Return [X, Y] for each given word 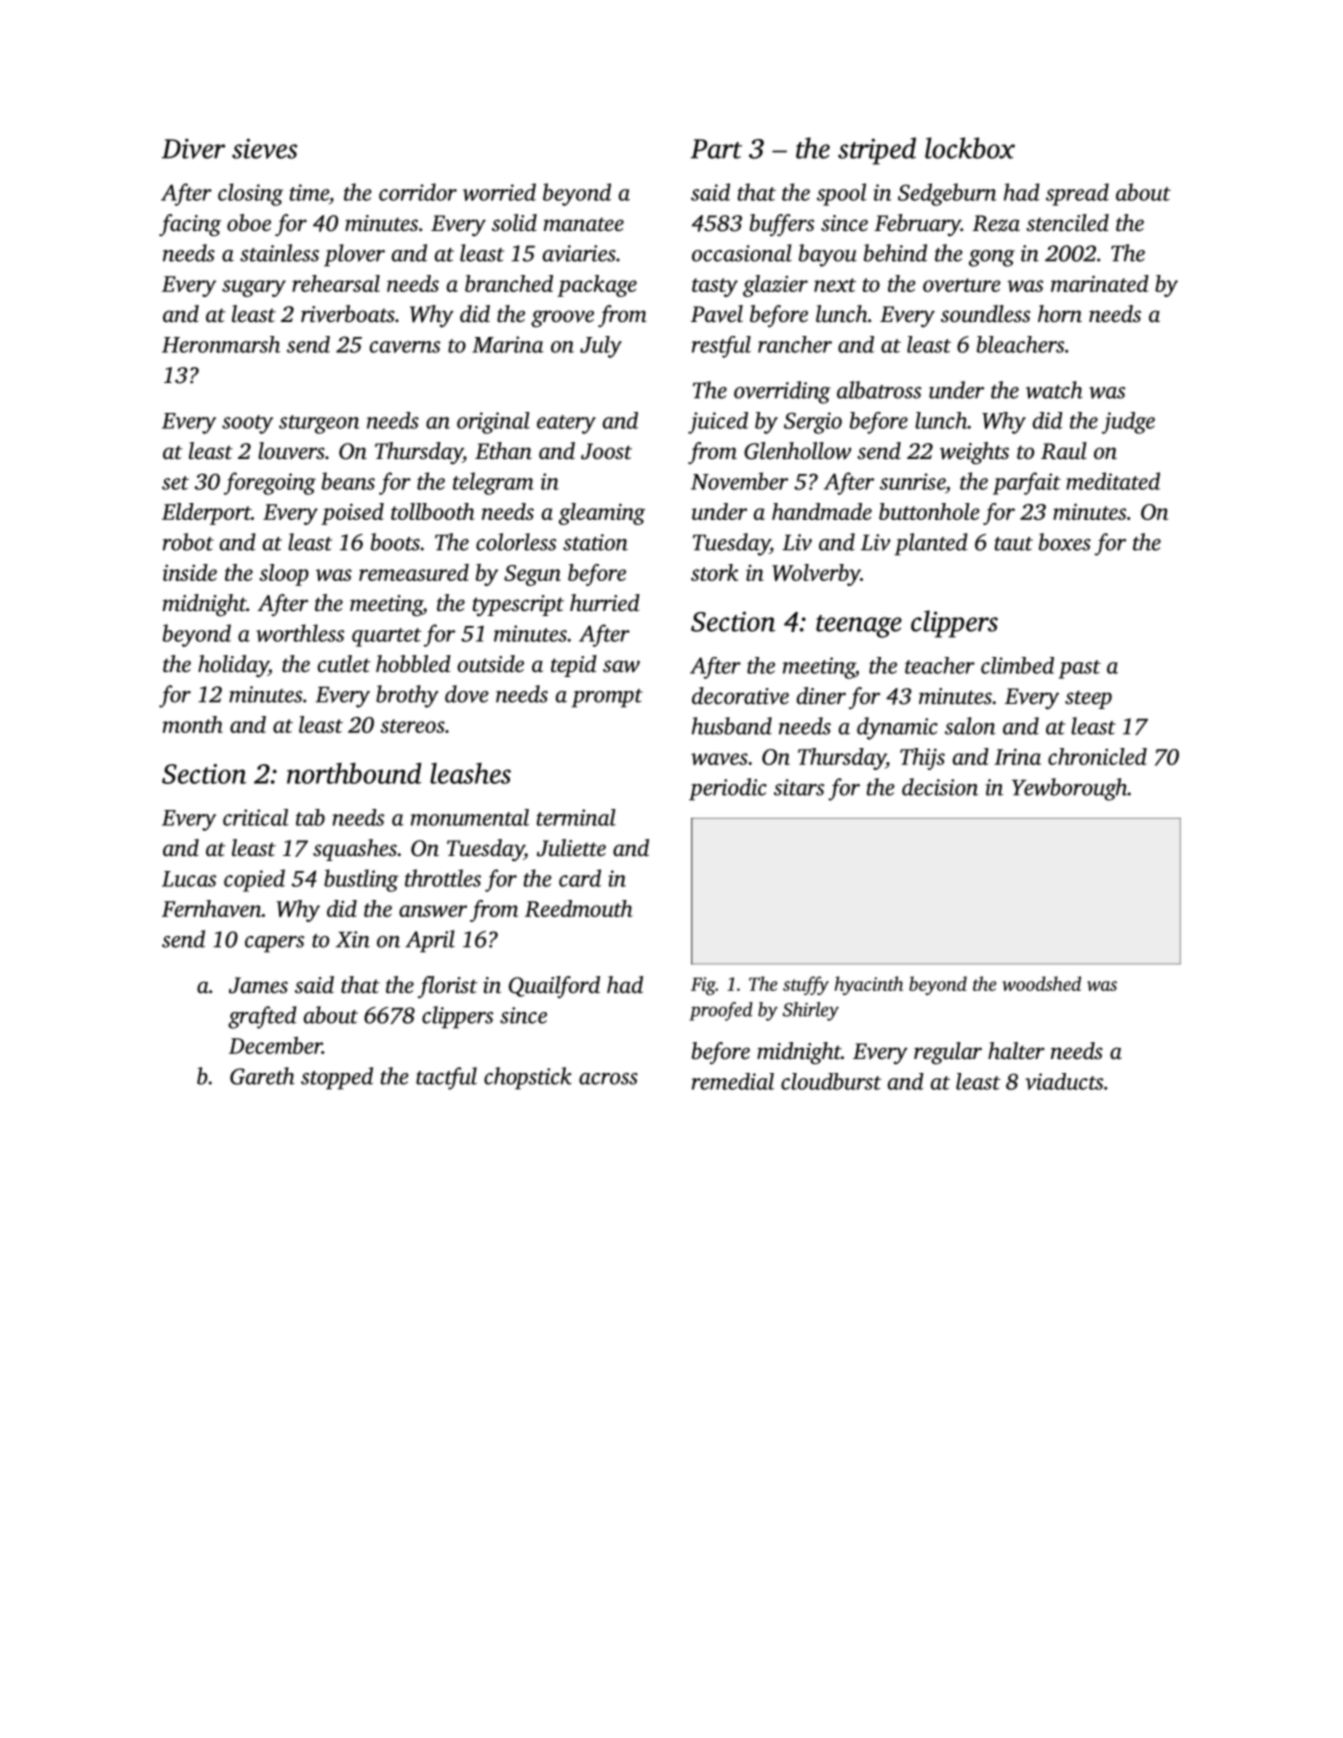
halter [1016, 1051]
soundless [985, 314]
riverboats [348, 314]
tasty [715, 287]
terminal [576, 817]
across [608, 1079]
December [275, 1045]
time [309, 192]
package [597, 286]
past [1080, 669]
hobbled [413, 664]
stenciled [1067, 223]
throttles [443, 878]
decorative [740, 696]
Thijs [922, 759]
